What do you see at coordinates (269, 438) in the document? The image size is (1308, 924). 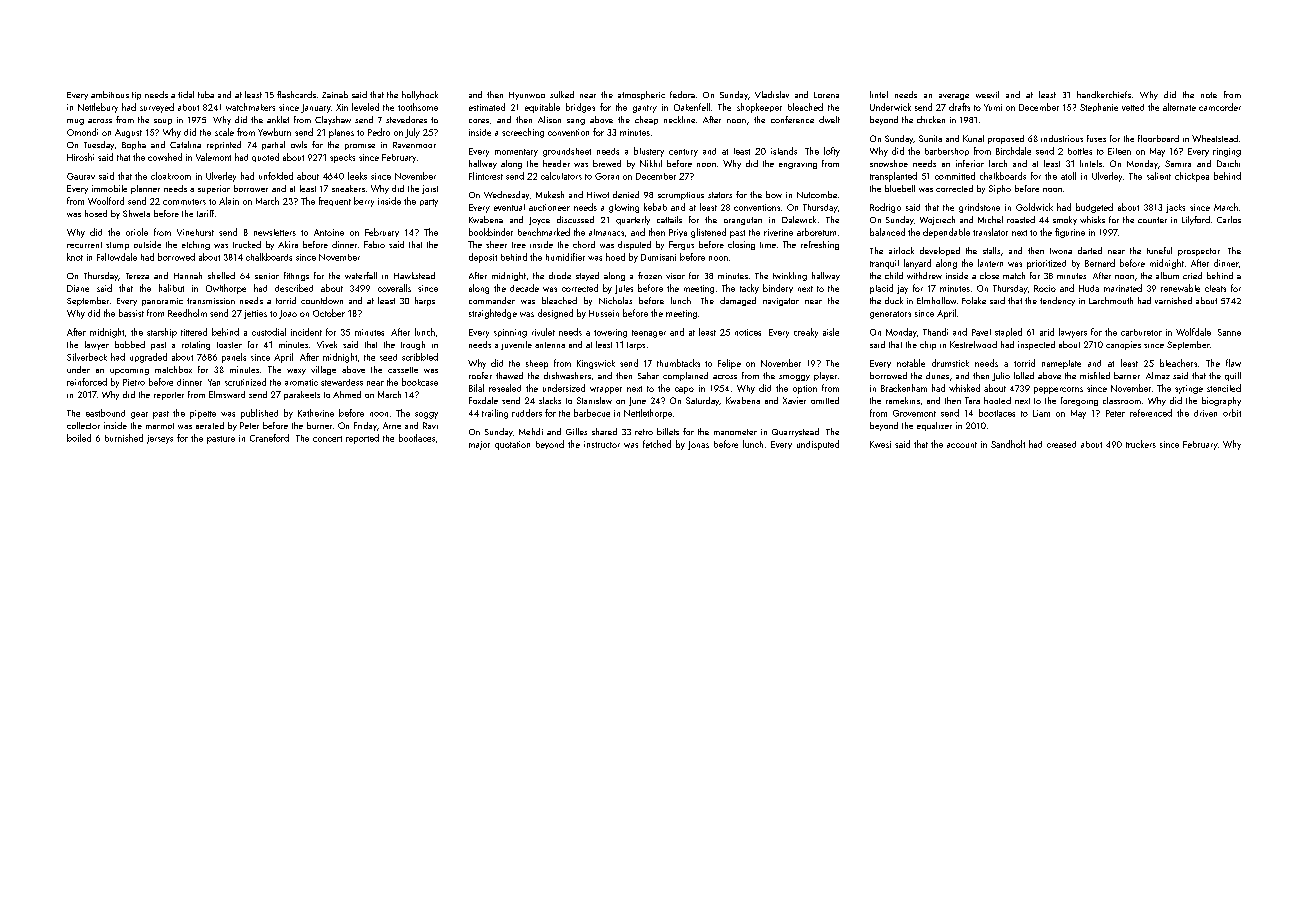 I see `Craneford` at bounding box center [269, 438].
